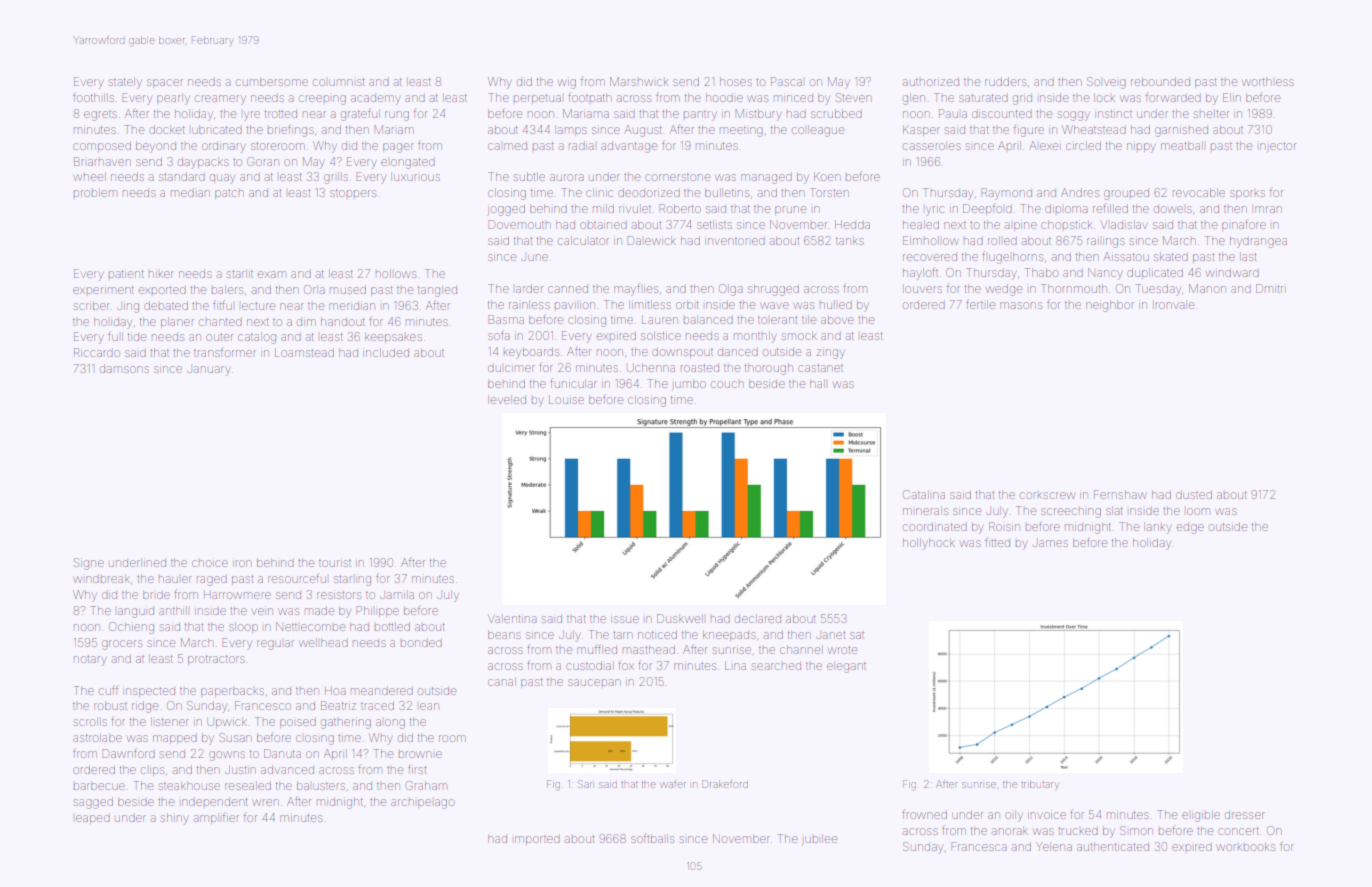 Image resolution: width=1372 pixels, height=887 pixels. Describe the element at coordinates (126, 274) in the screenshot. I see `patient` at that location.
